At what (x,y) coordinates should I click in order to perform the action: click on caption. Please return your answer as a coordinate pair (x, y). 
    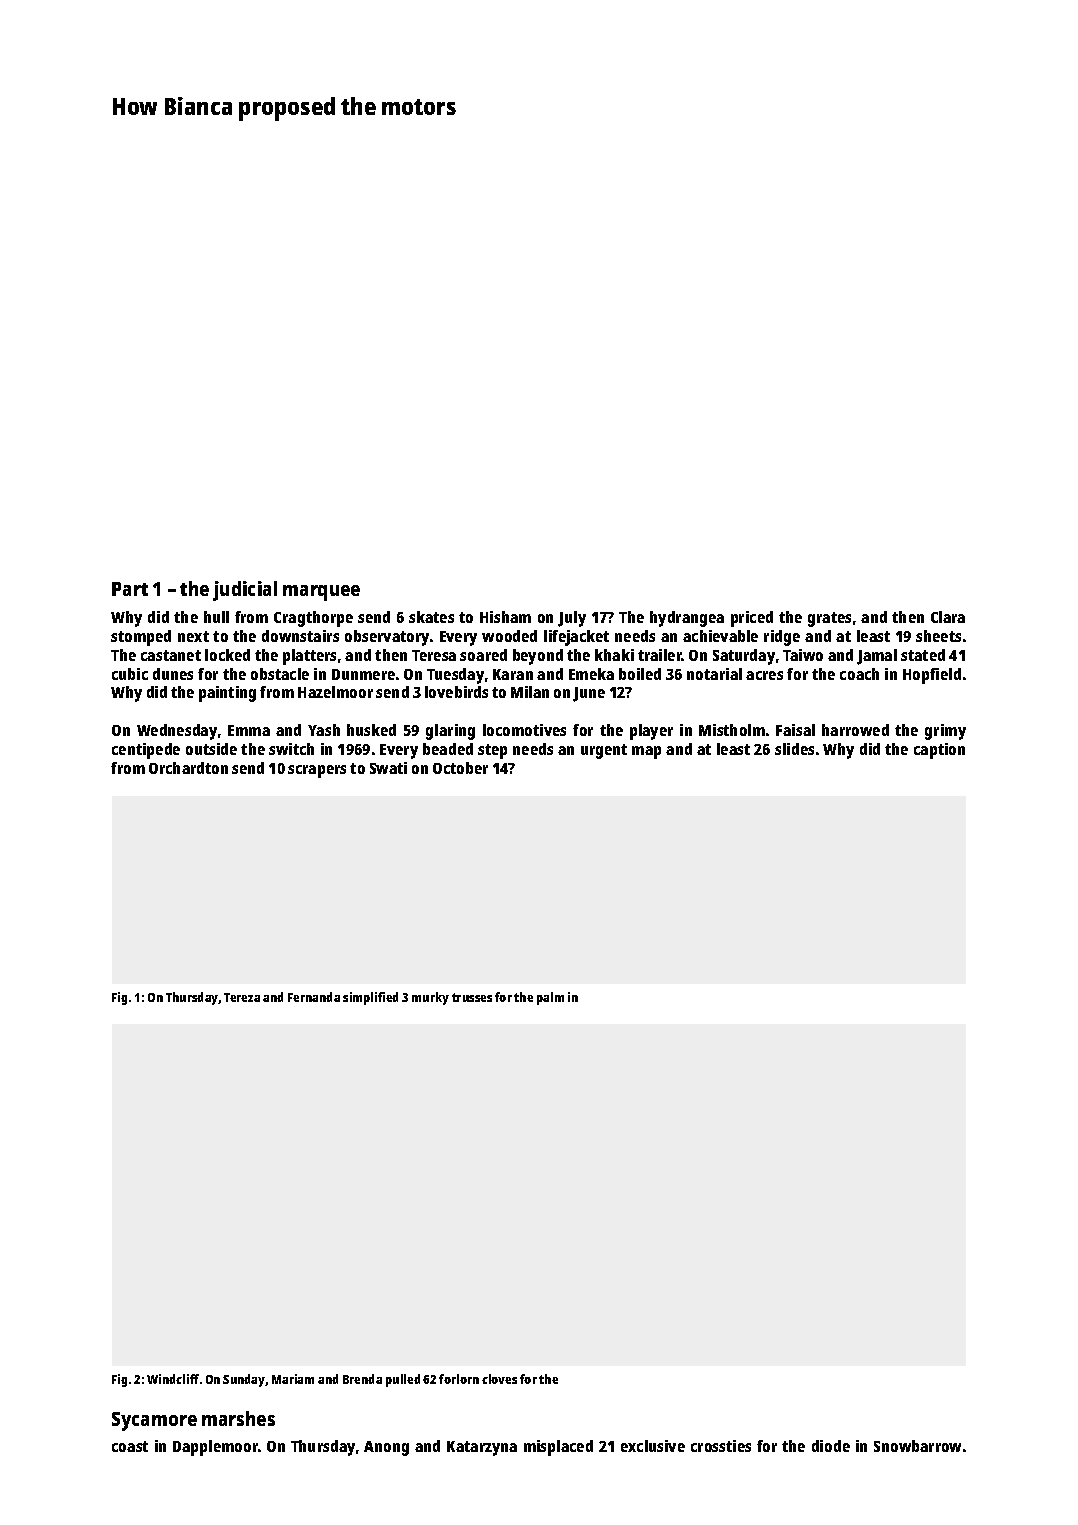
    Looking at the image, I should click on (939, 751).
